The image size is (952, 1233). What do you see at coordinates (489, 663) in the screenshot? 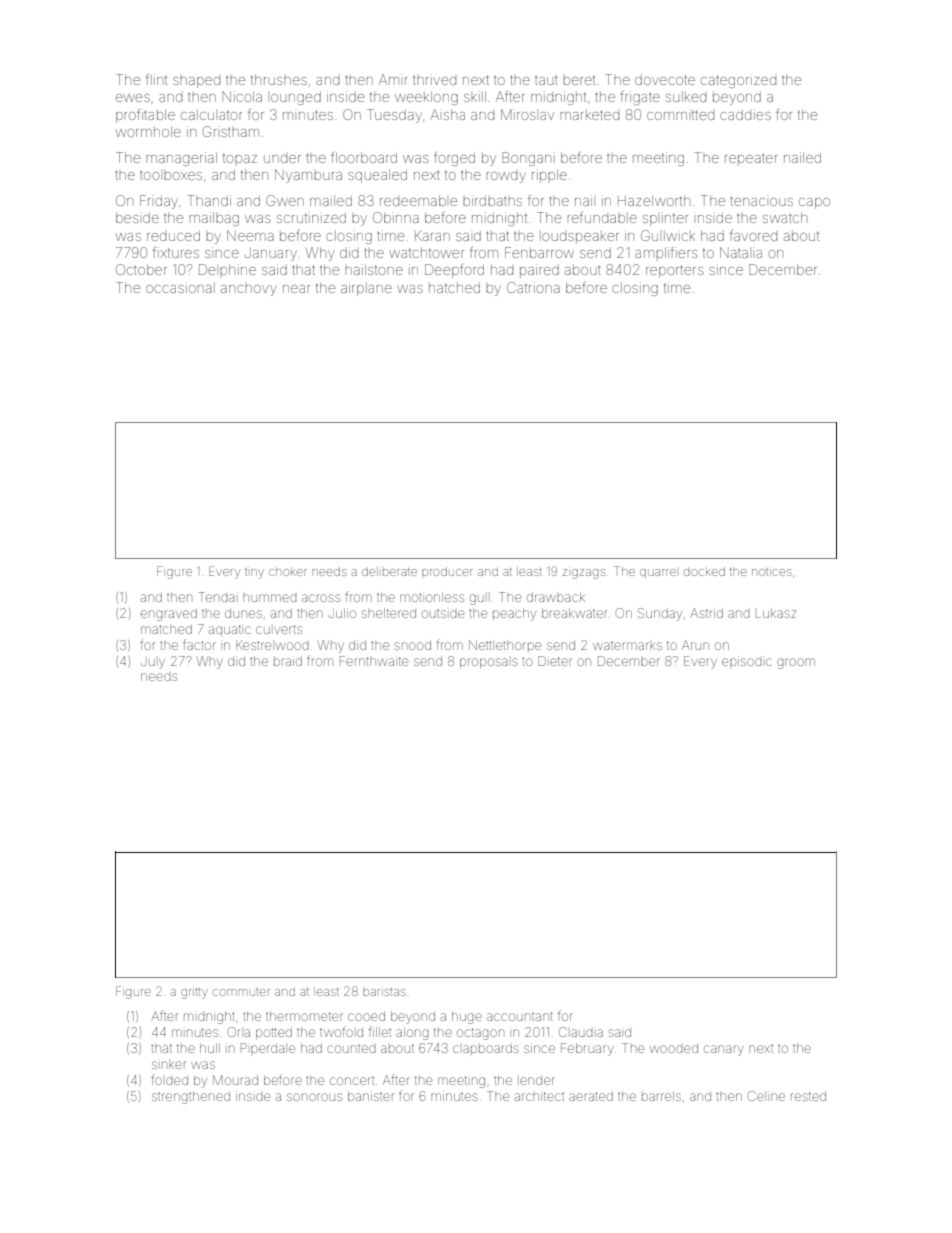
I see `proposals` at bounding box center [489, 663].
